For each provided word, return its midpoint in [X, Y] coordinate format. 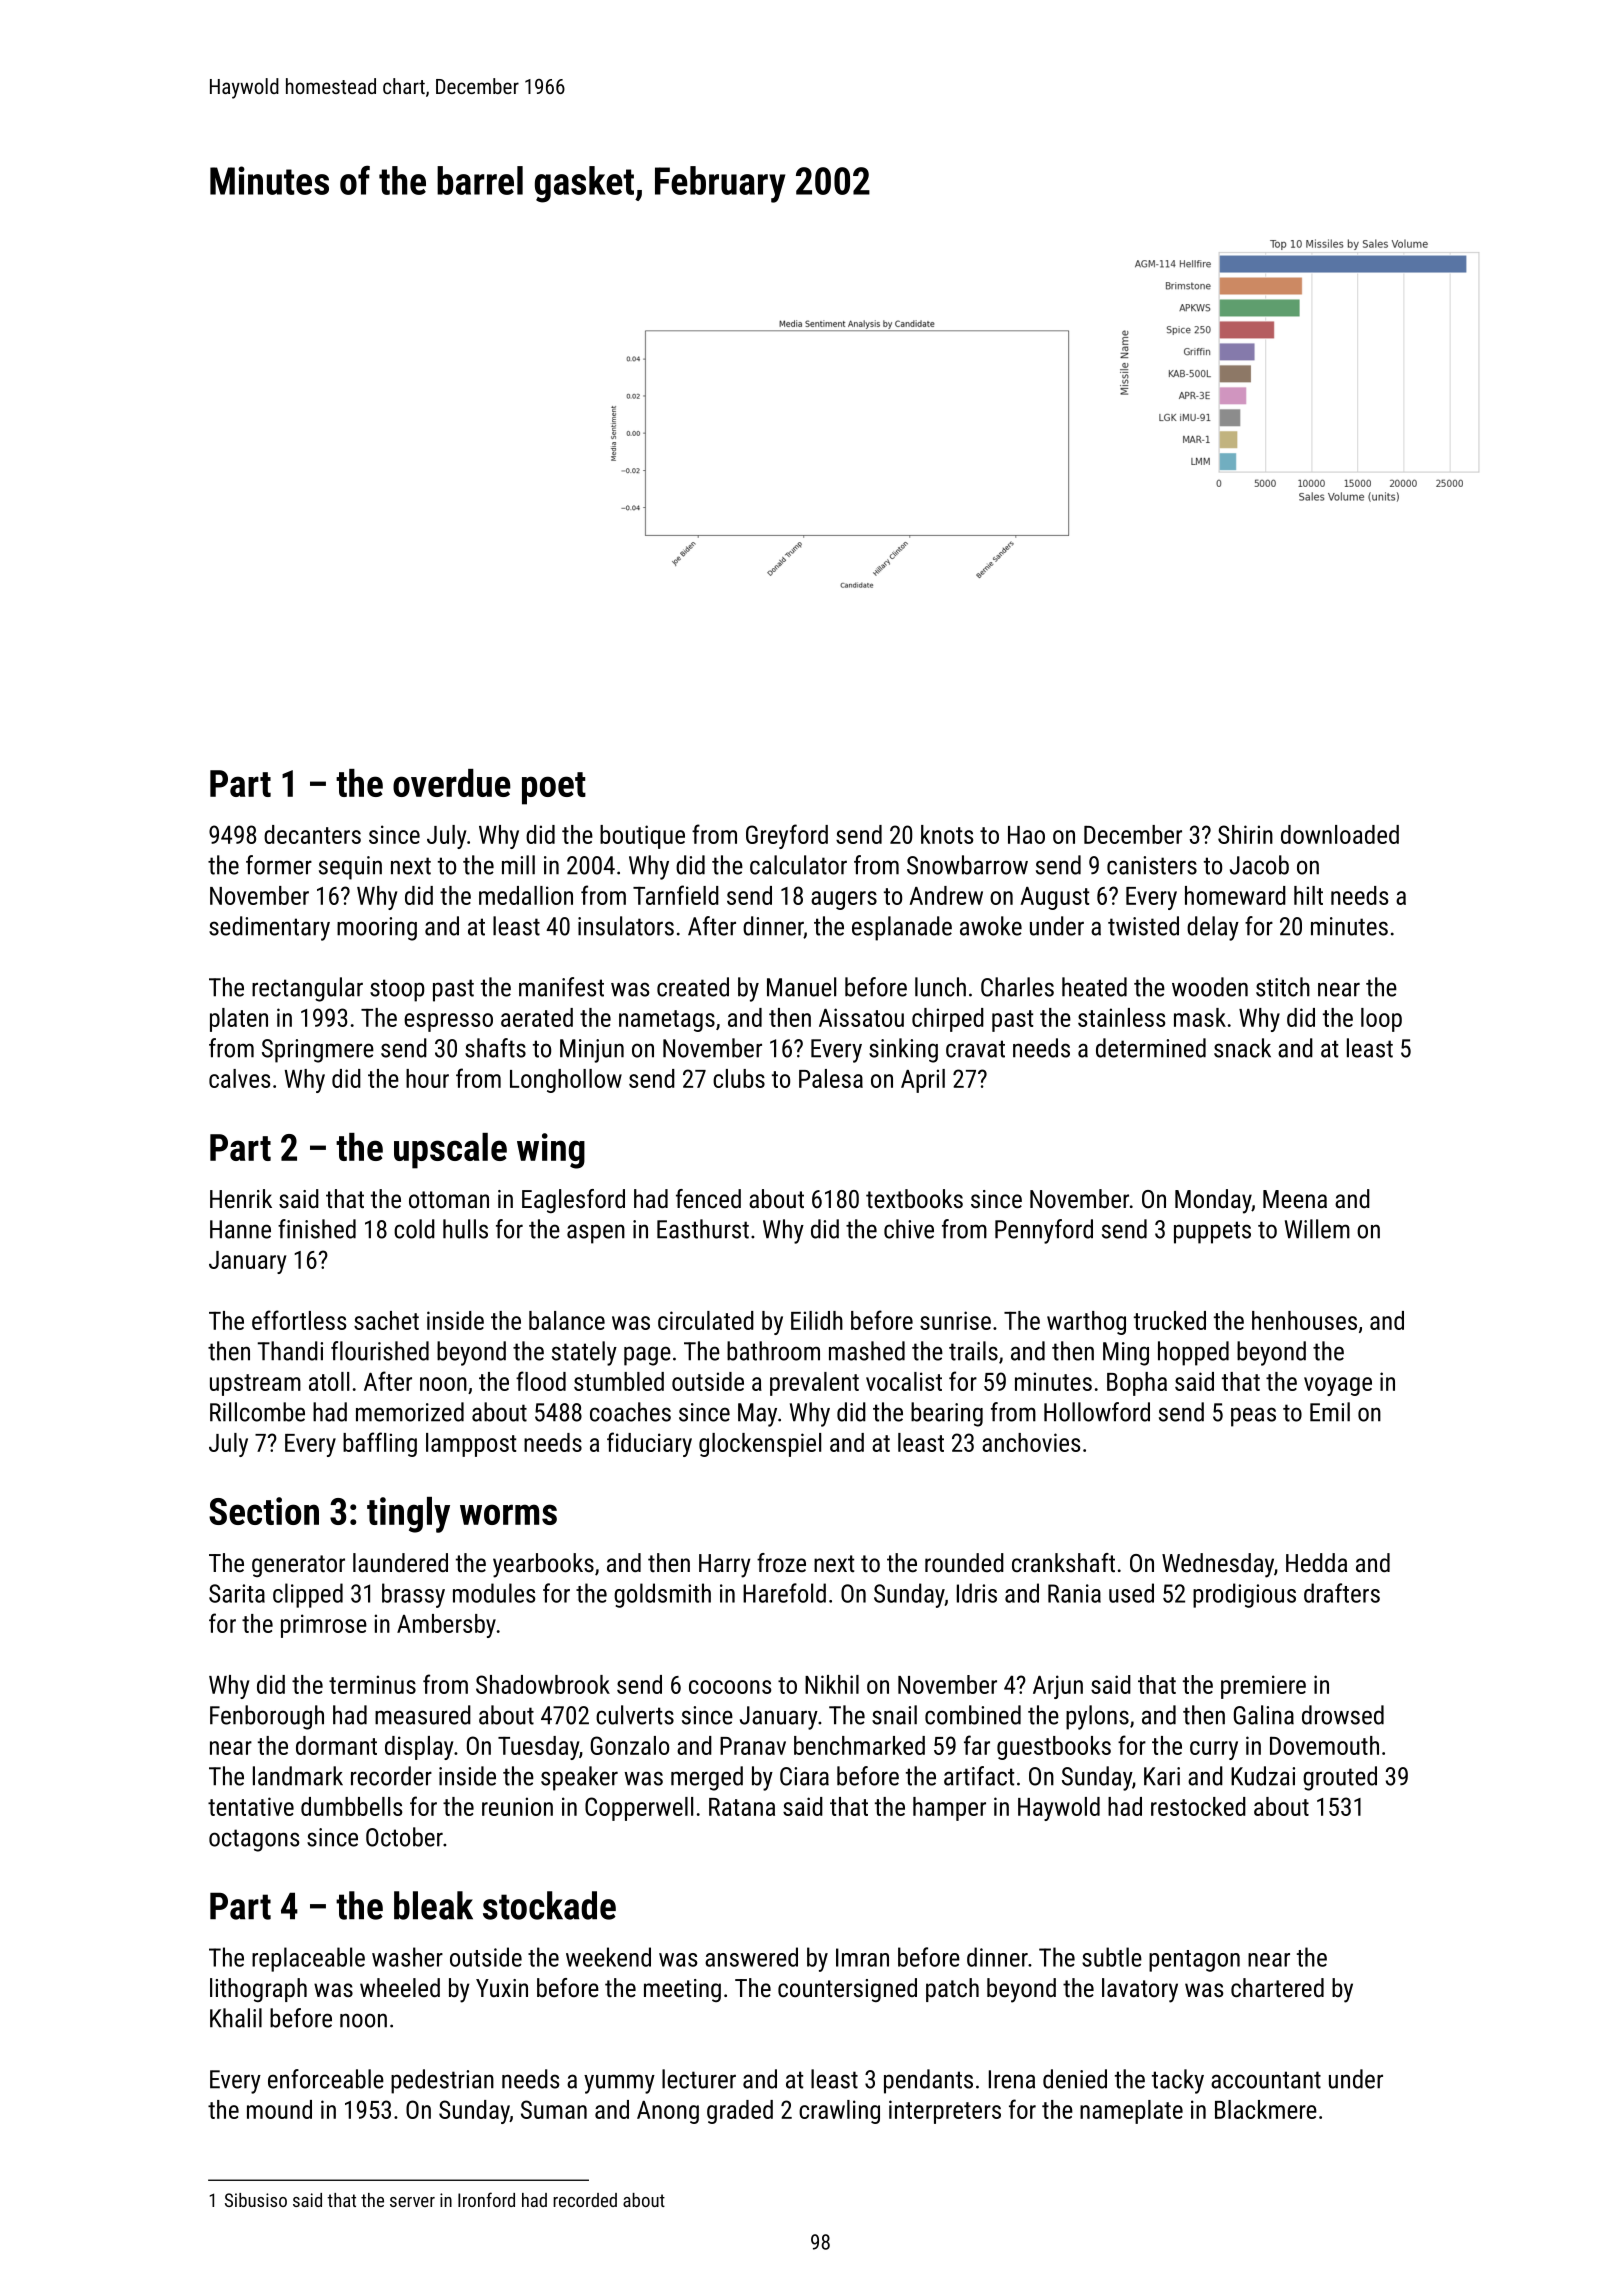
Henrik [241, 1198]
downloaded [1340, 834]
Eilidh [817, 1320]
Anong [668, 2112]
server [412, 2202]
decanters [312, 834]
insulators [626, 926]
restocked [1198, 1806]
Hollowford [1097, 1412]
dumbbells [351, 1806]
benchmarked [859, 1745]
